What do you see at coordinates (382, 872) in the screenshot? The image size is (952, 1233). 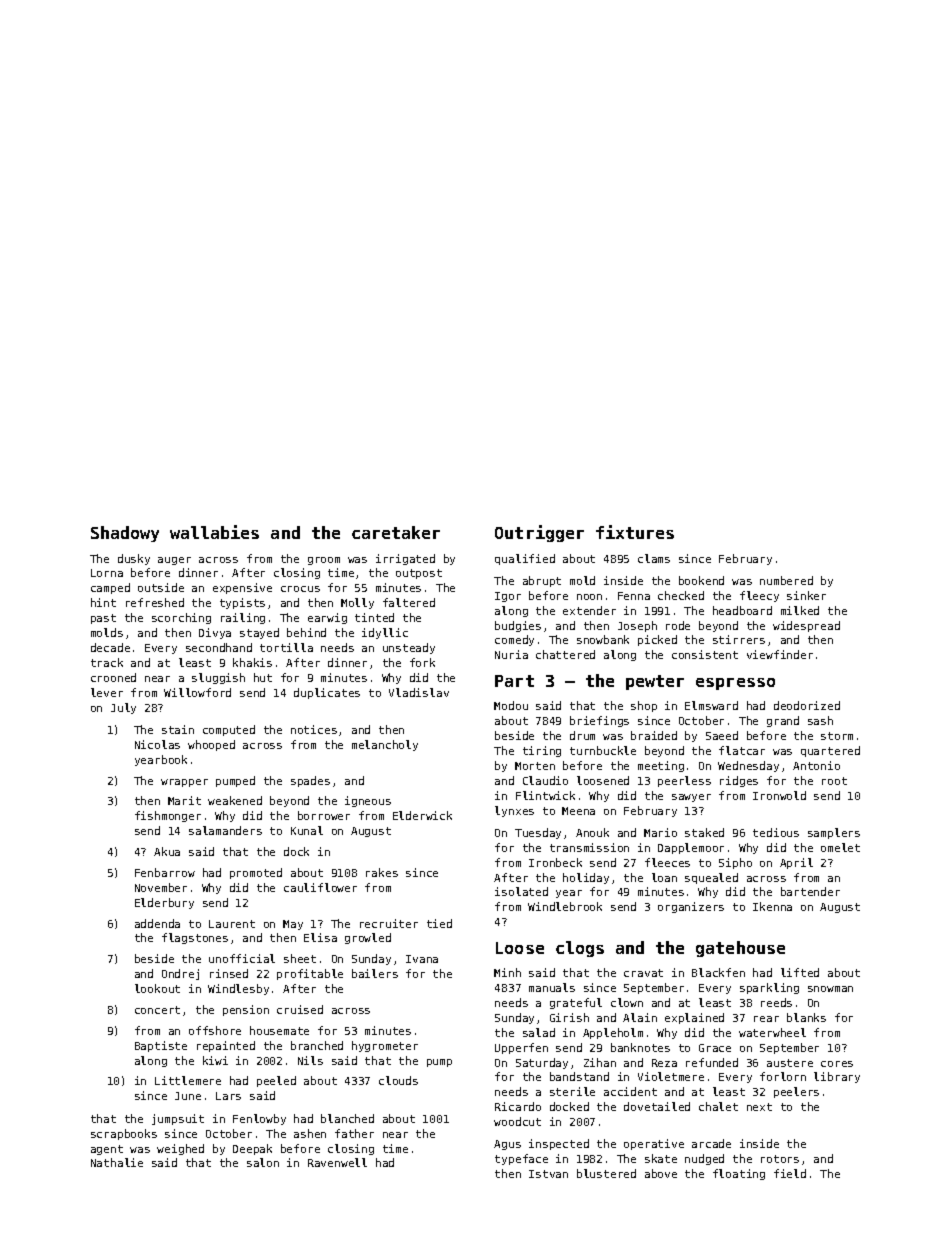 I see `rakes` at bounding box center [382, 872].
